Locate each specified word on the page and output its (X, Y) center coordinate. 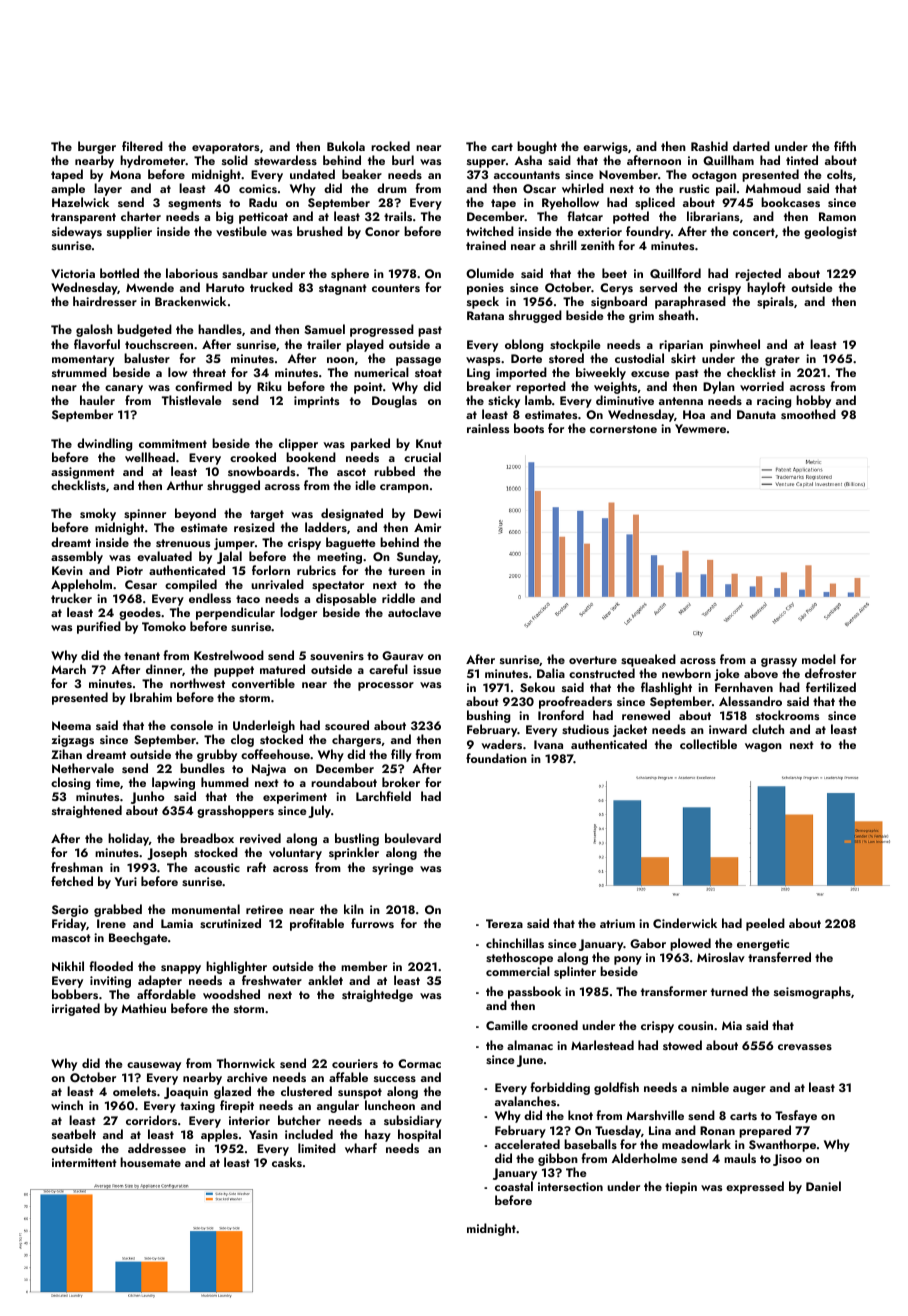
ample (68, 189)
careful (388, 669)
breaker (489, 386)
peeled (765, 924)
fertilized (831, 687)
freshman (77, 867)
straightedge (377, 995)
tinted (802, 160)
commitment (173, 443)
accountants (527, 175)
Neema (71, 725)
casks (287, 1162)
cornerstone (623, 429)
